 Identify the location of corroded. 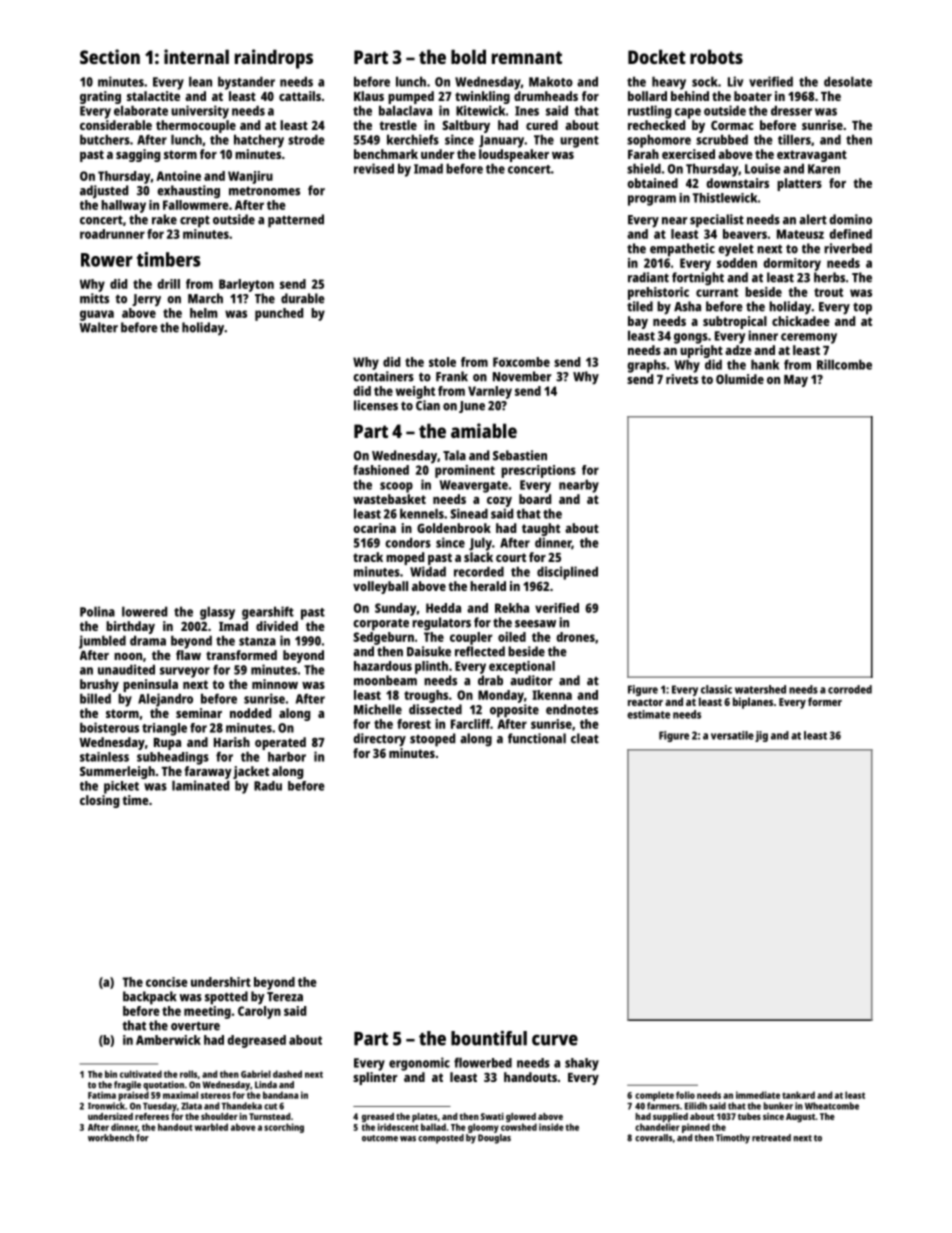
(850, 689).
